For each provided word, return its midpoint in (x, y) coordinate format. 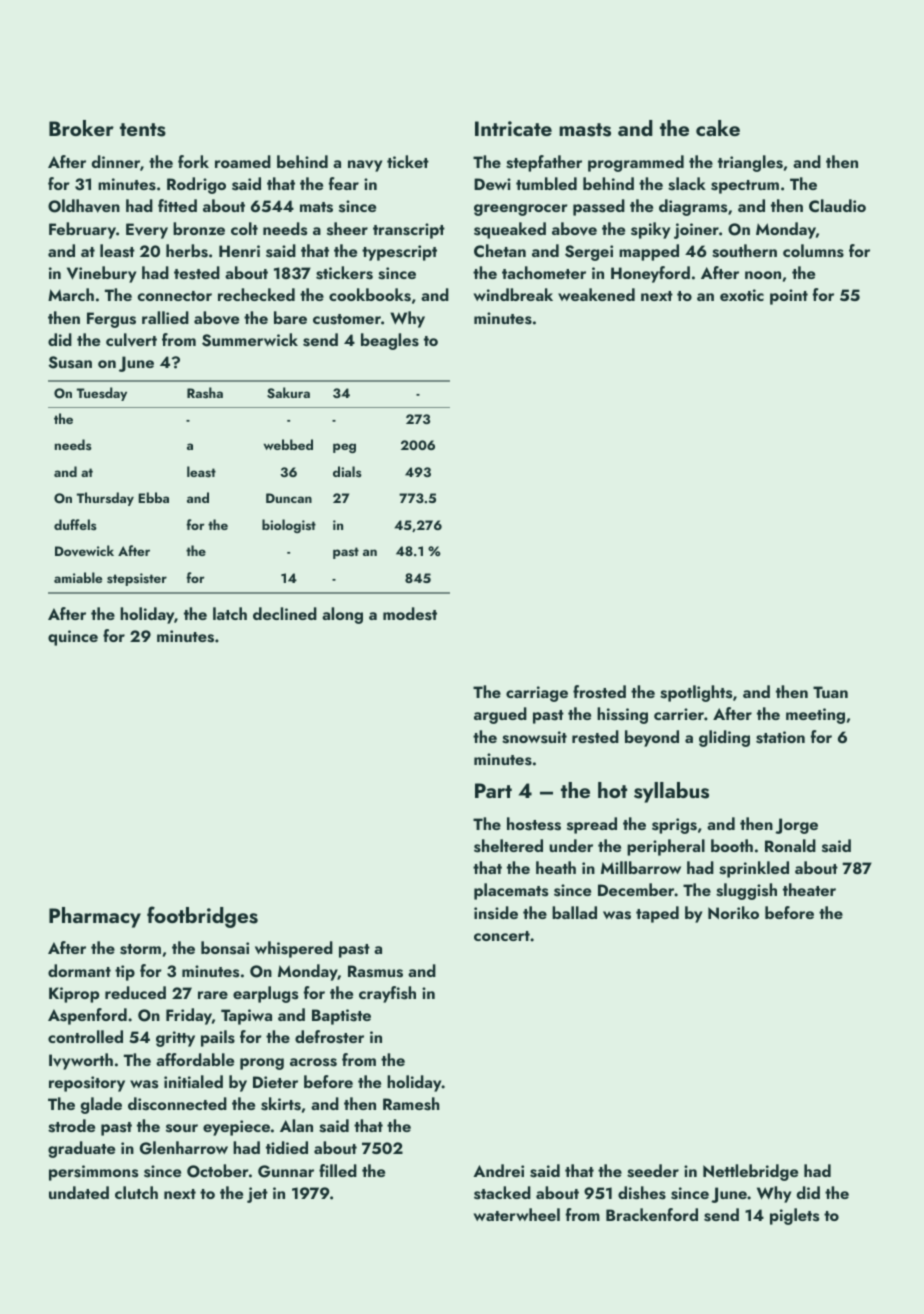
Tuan (830, 692)
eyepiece (236, 1128)
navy (365, 166)
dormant (79, 970)
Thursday (105, 499)
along (342, 615)
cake (718, 128)
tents (143, 130)
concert (502, 936)
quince (73, 638)
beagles (390, 341)
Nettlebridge (750, 1172)
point (789, 297)
